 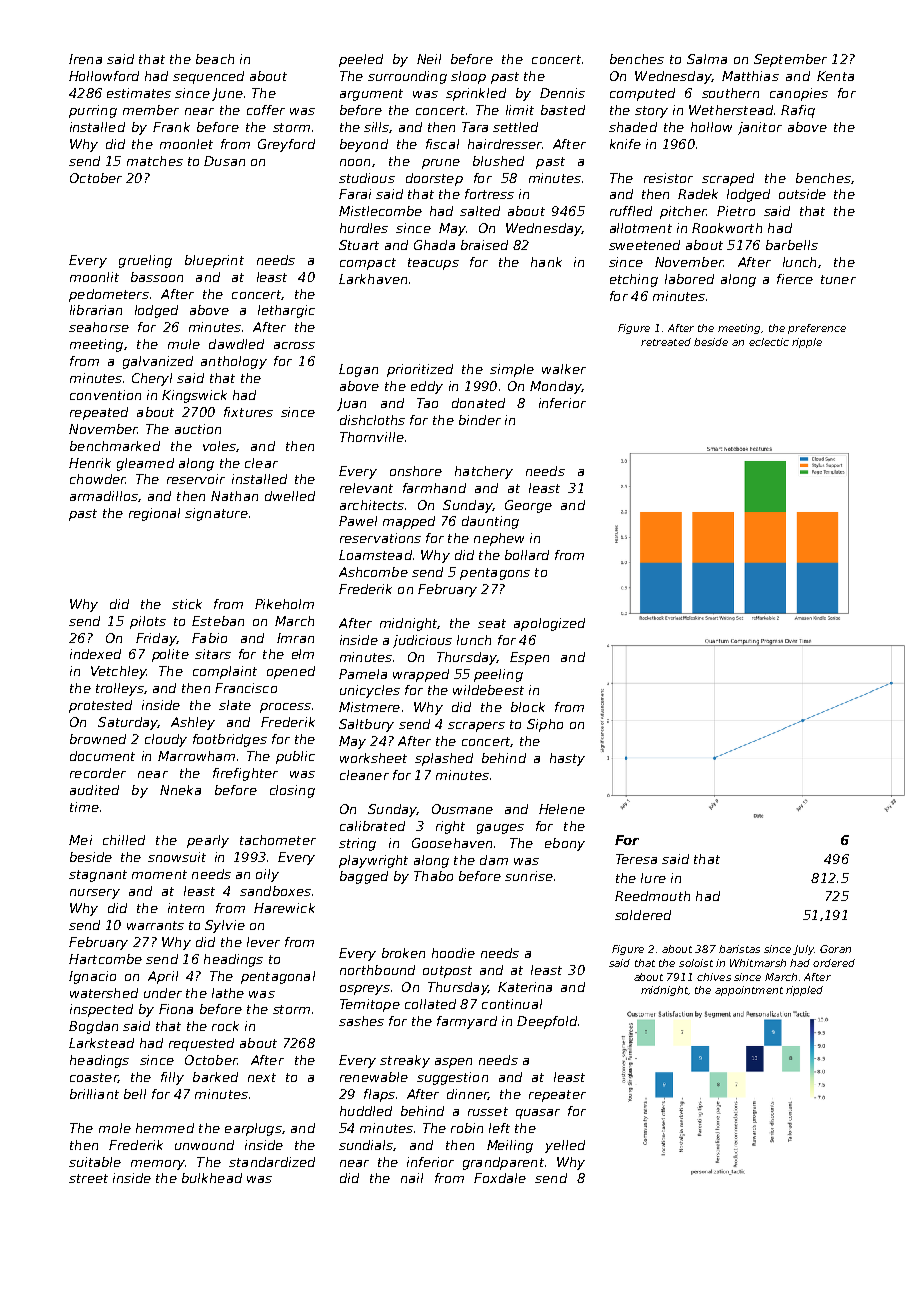 I want to click on retreated, so click(x=666, y=342).
